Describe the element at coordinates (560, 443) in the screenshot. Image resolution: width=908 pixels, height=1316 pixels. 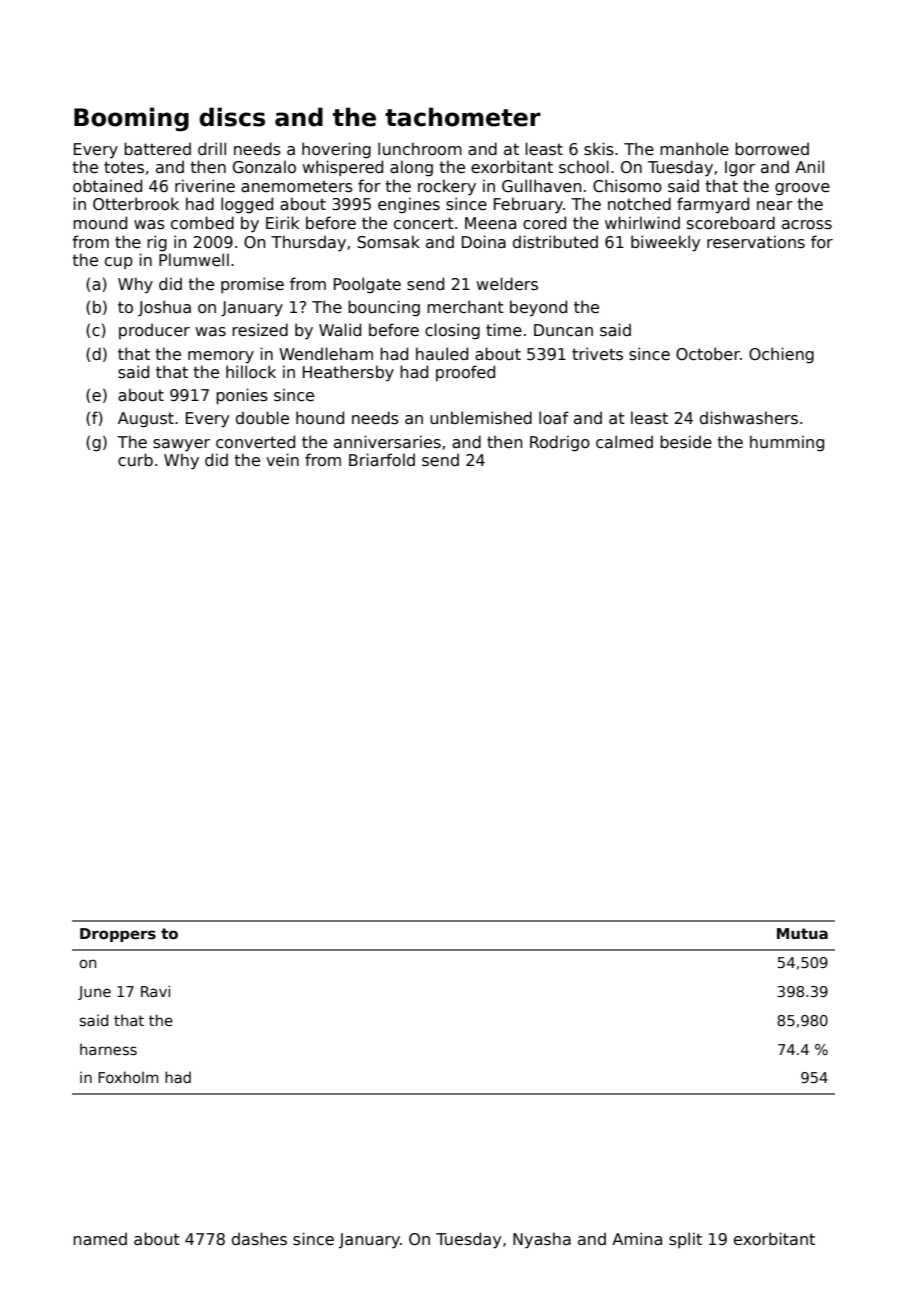
I see `Rodrigo` at that location.
